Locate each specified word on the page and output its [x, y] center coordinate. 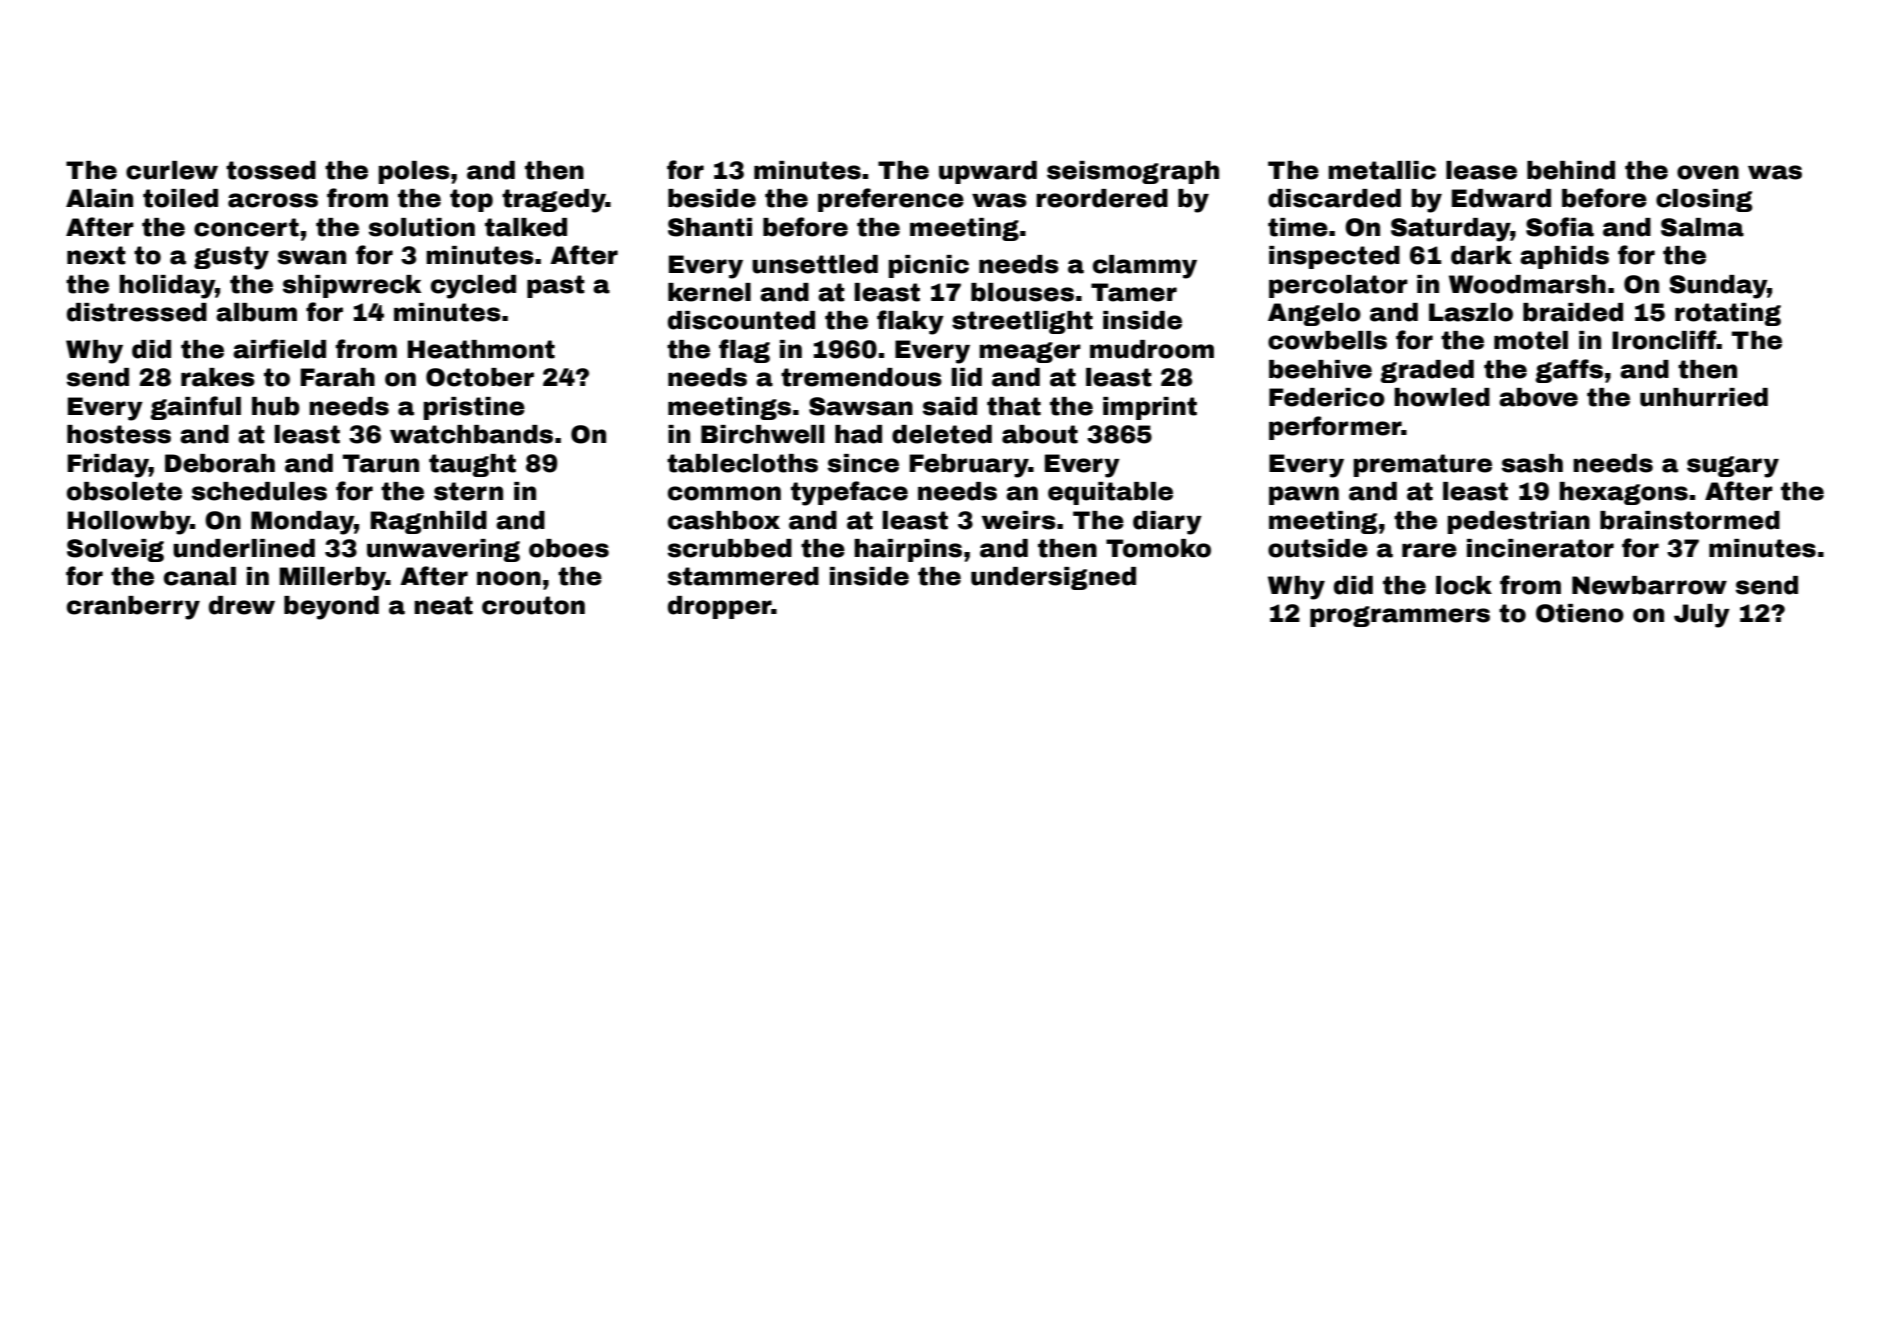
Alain [99, 198]
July [1702, 616]
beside [712, 198]
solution [422, 227]
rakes [218, 377]
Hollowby [128, 523]
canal [200, 576]
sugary [1733, 467]
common [724, 493]
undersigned [1053, 578]
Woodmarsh [1527, 284]
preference [891, 200]
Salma [1702, 227]
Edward [1501, 198]
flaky [910, 322]
